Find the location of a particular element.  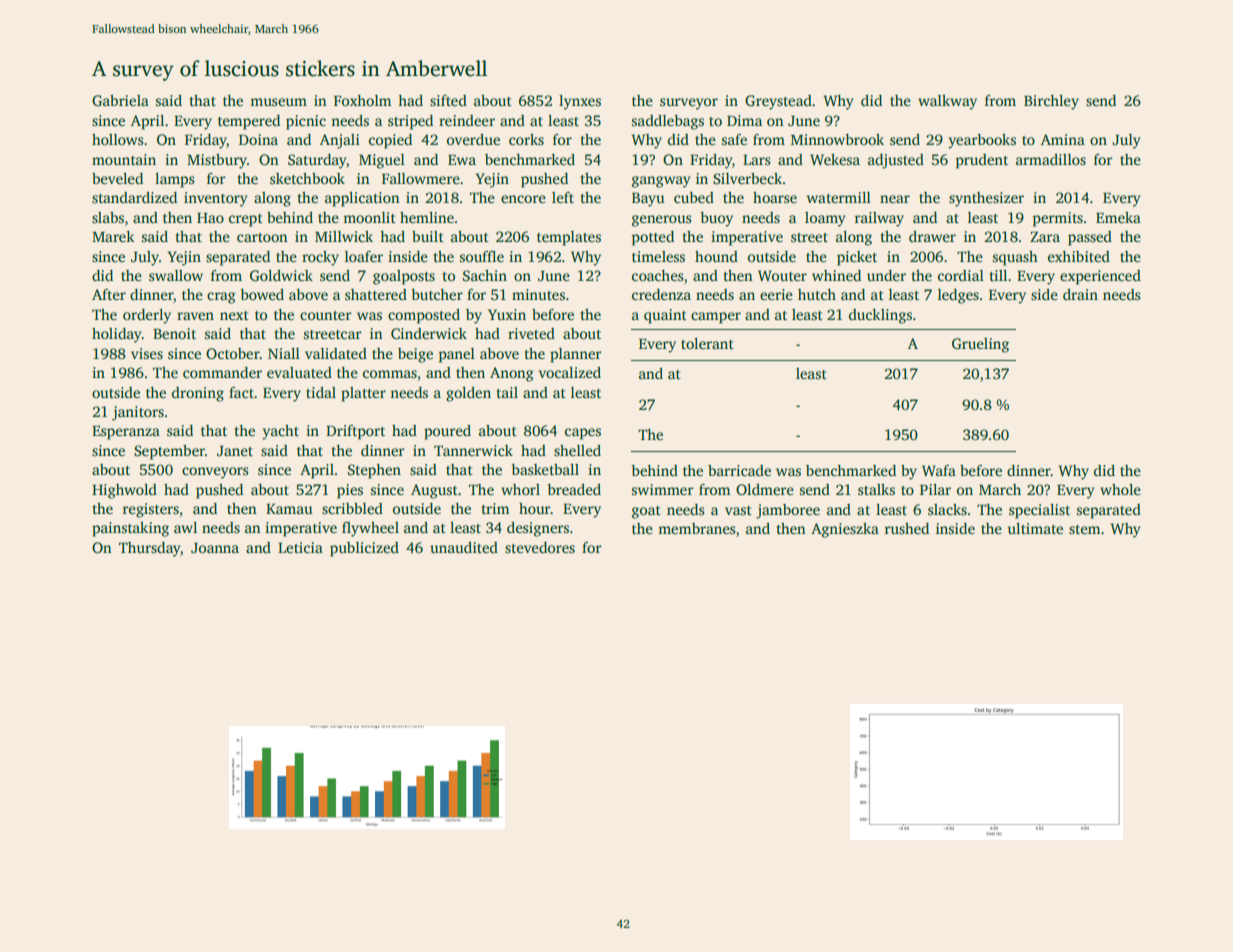

application is located at coordinates (362, 199).
